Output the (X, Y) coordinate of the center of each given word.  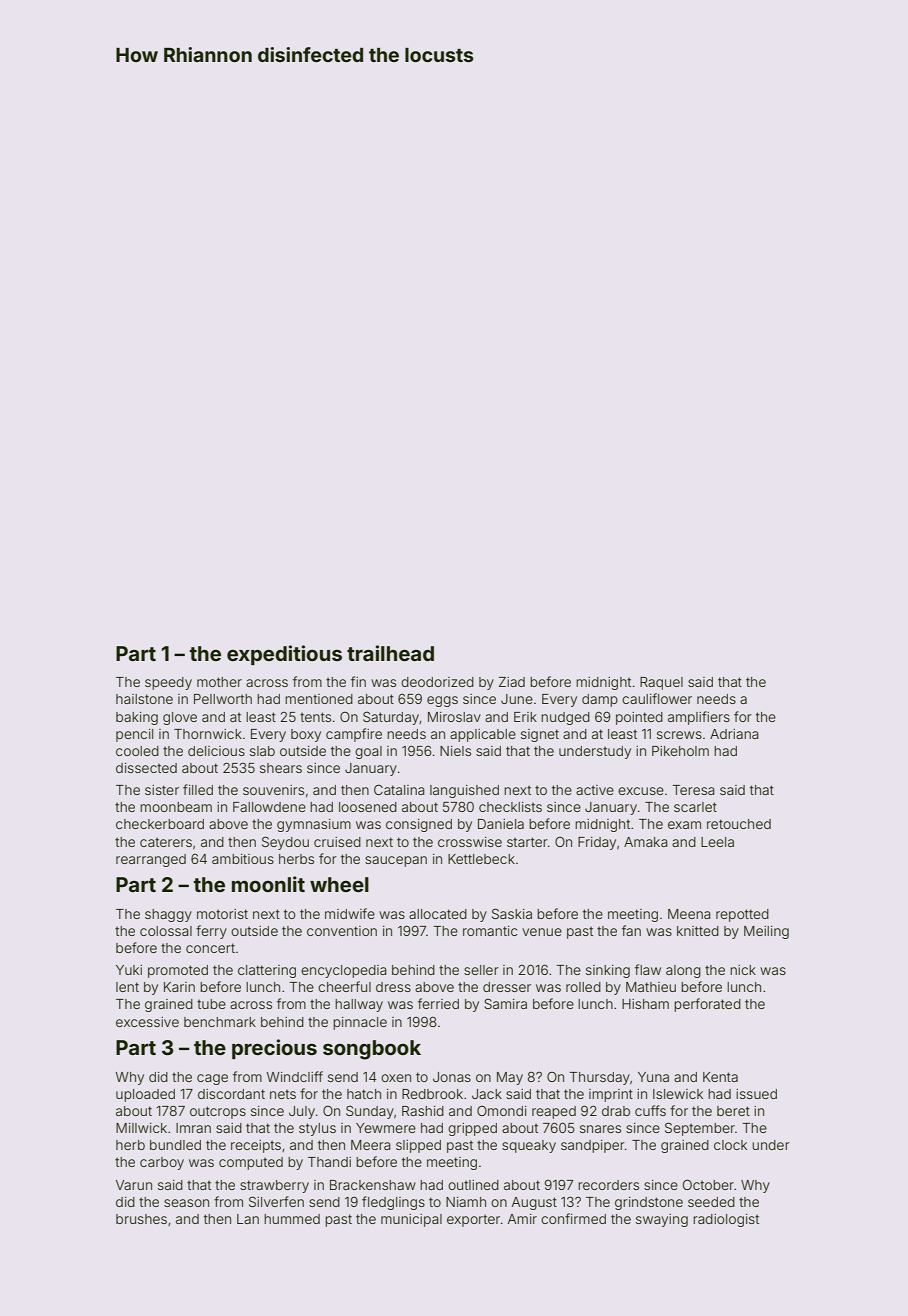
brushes (141, 1219)
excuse (641, 791)
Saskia (512, 913)
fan (631, 930)
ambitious (243, 859)
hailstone (144, 699)
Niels (455, 751)
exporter (473, 1221)
